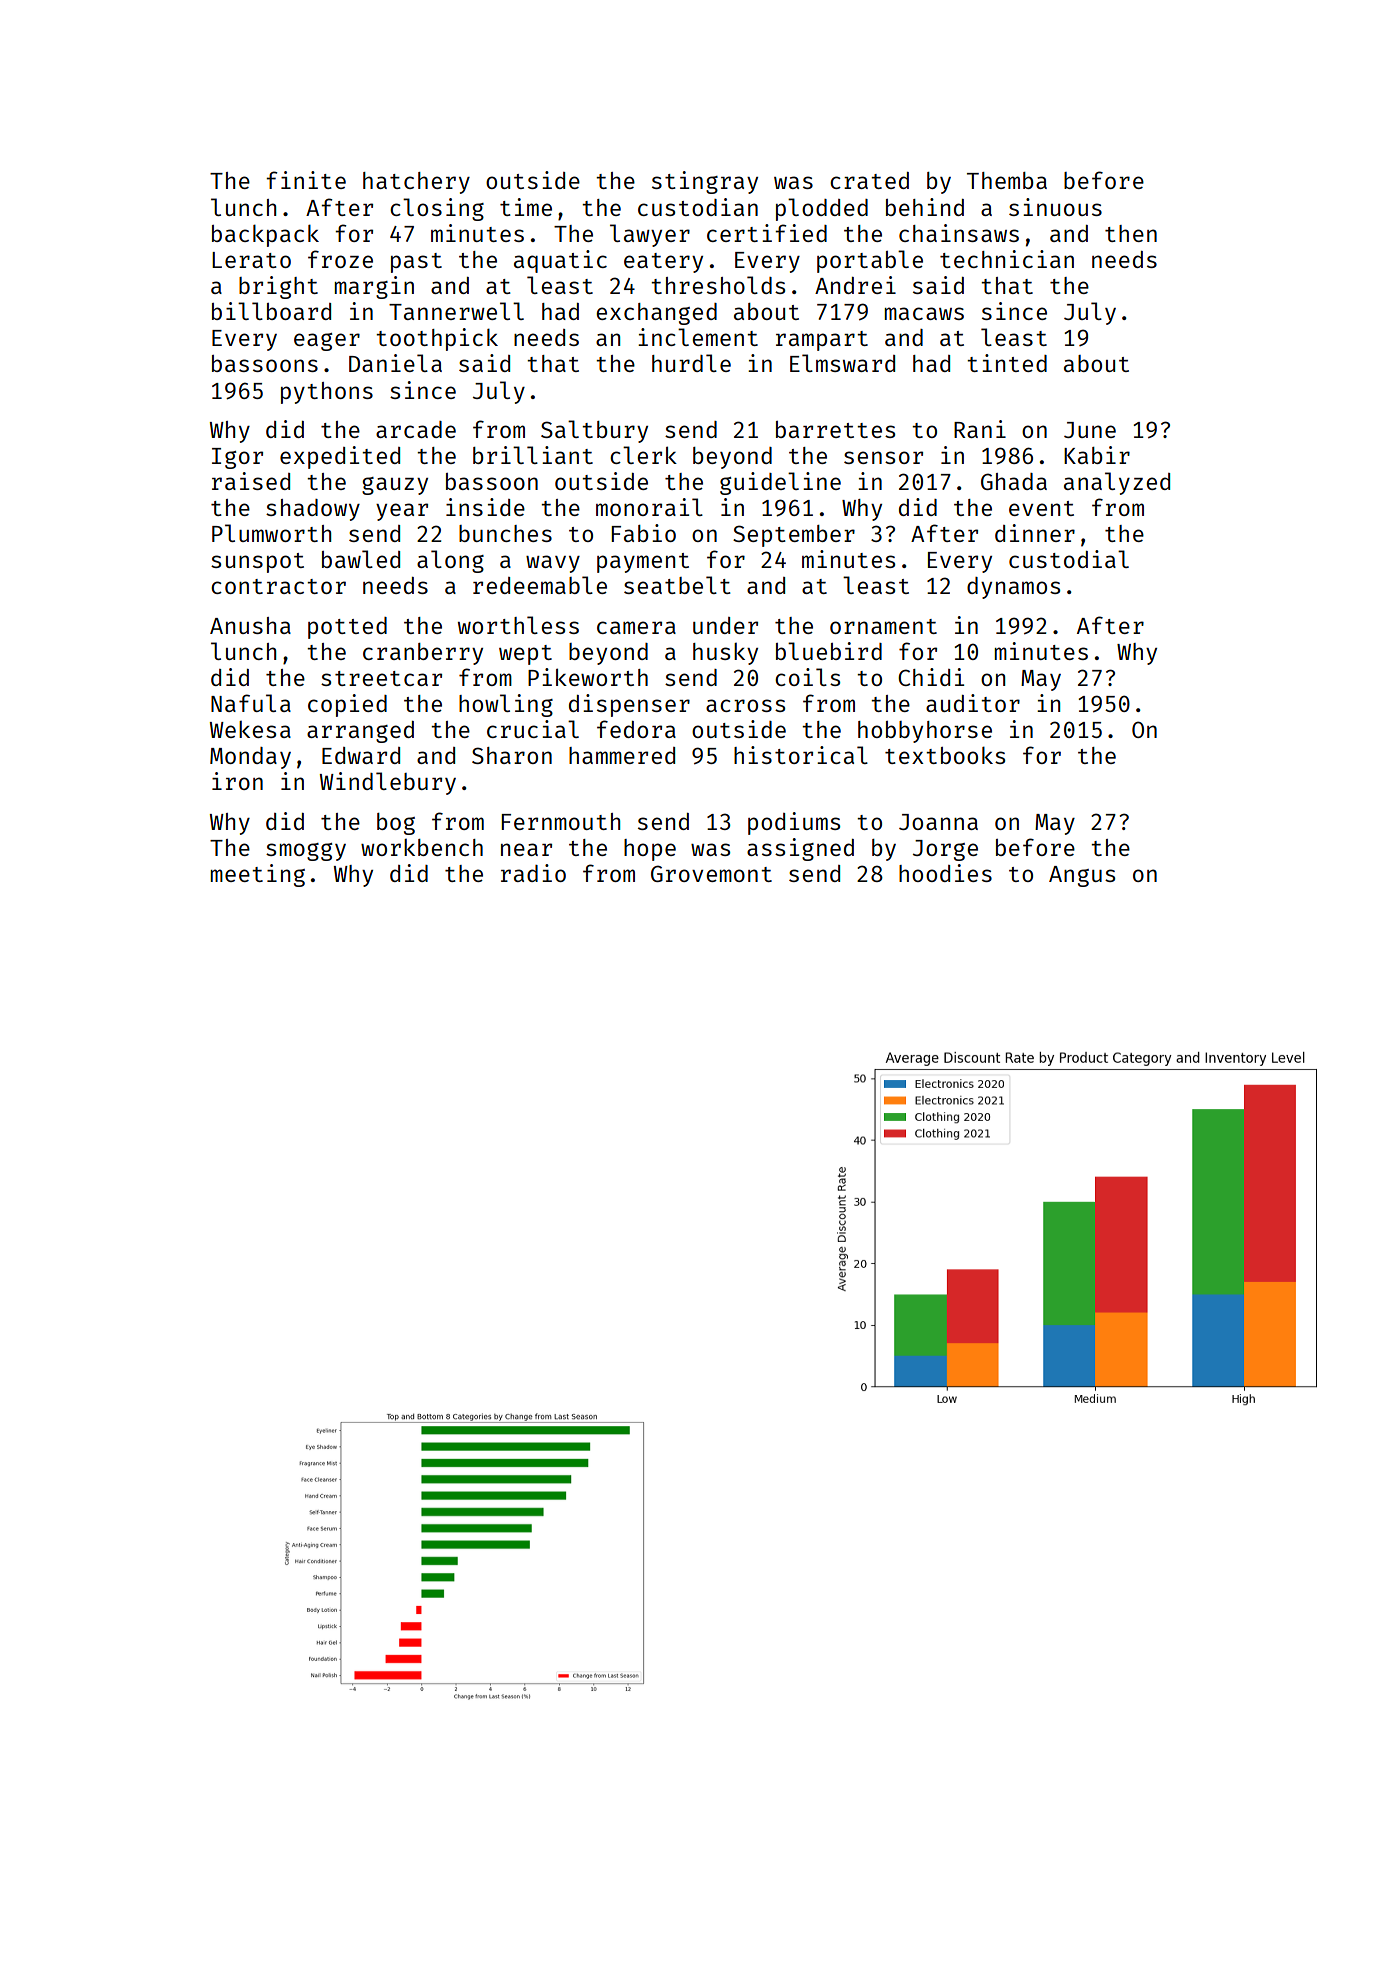  I want to click on bog, so click(396, 824).
